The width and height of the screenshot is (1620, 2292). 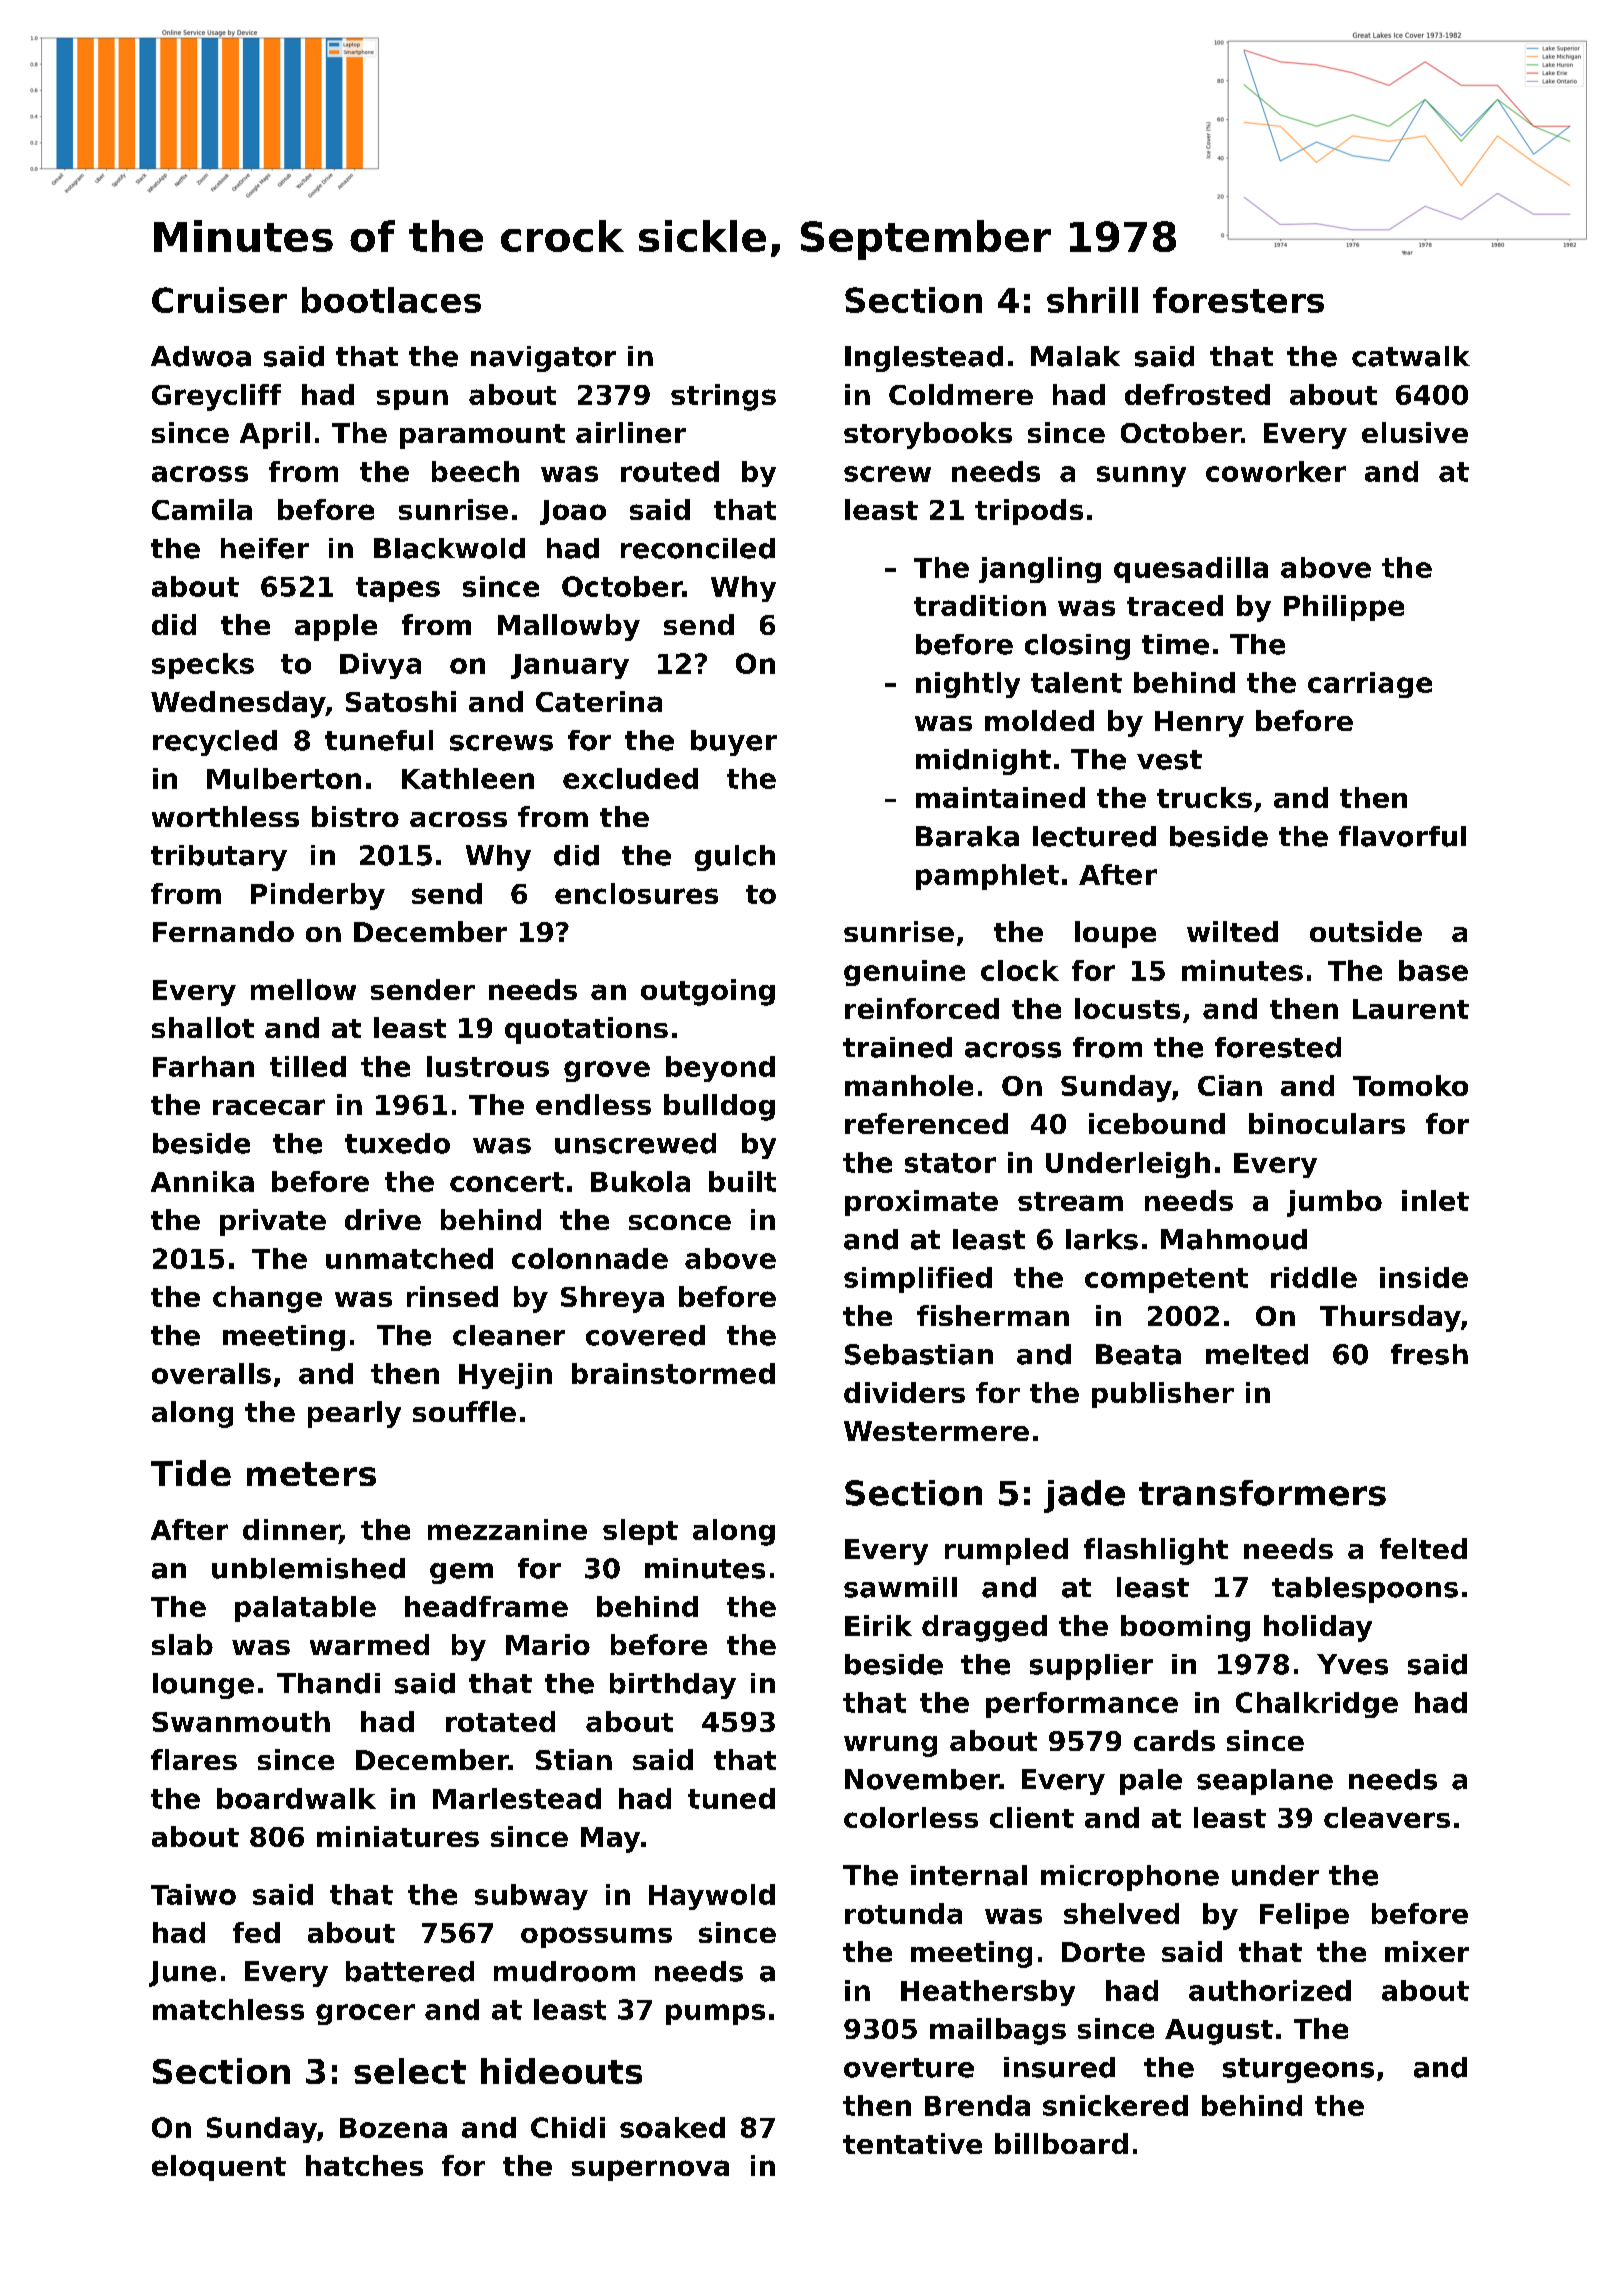 I want to click on supernova, so click(x=650, y=2170).
